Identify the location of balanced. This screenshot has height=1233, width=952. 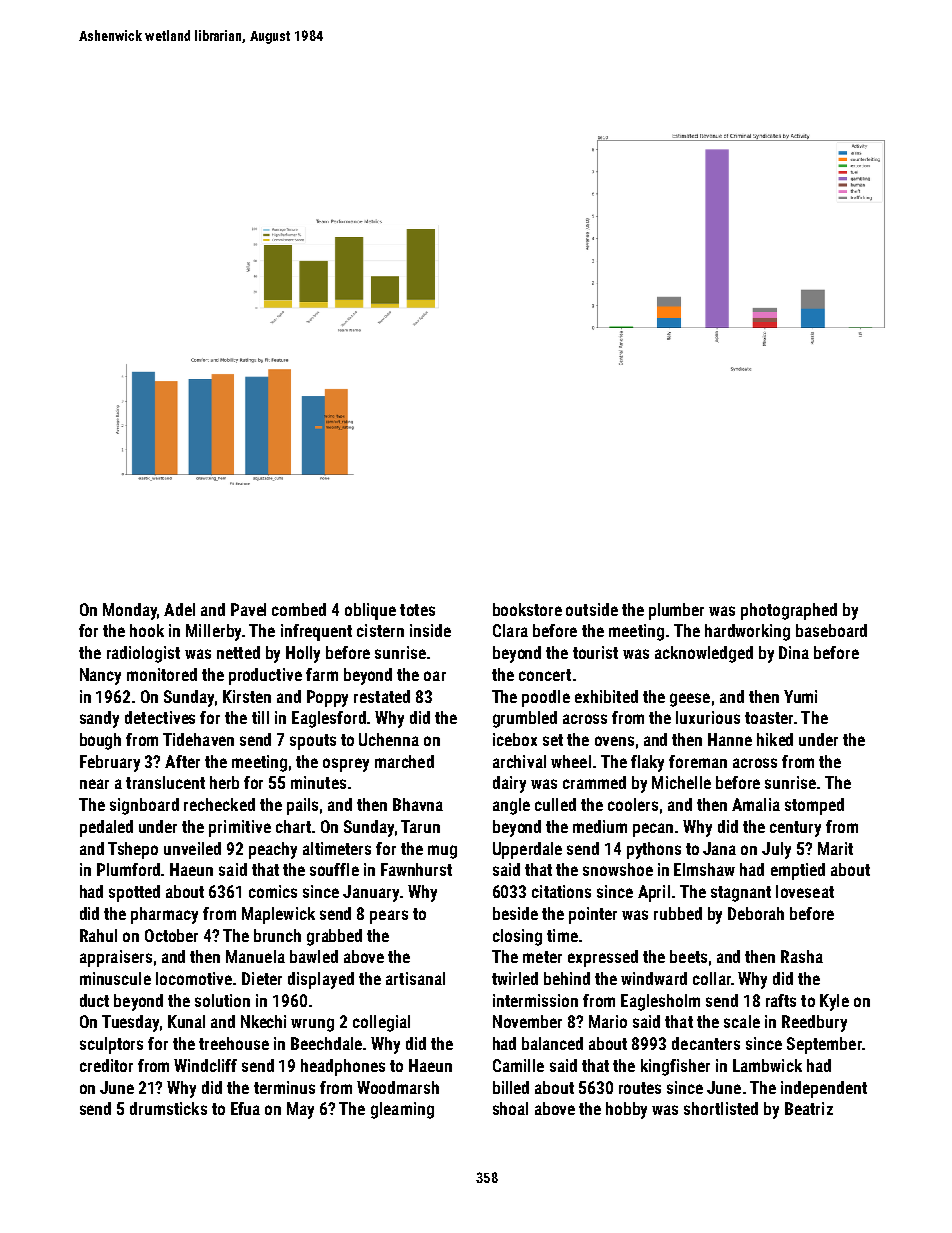
(552, 1043).
